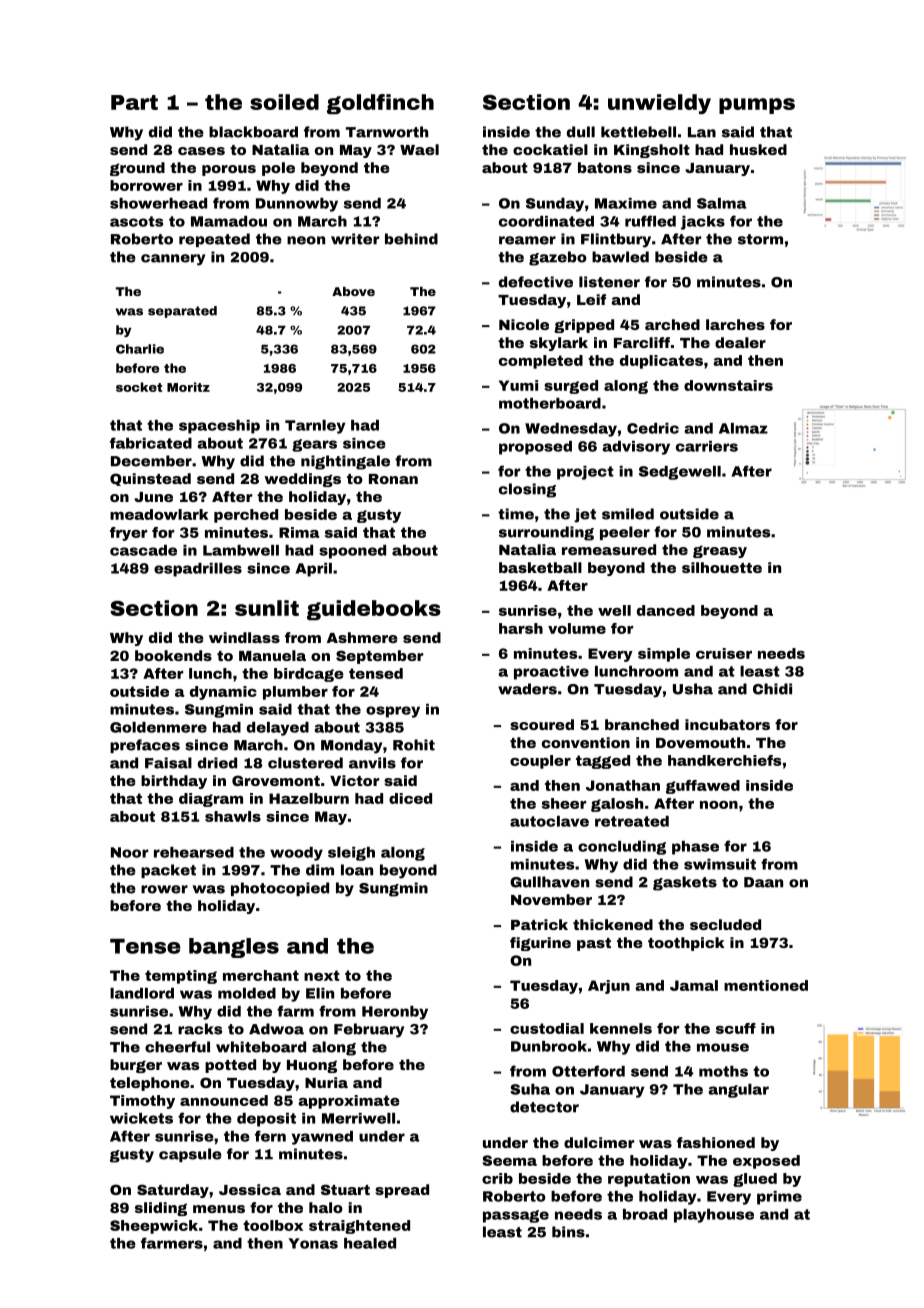 Image resolution: width=924 pixels, height=1308 pixels. I want to click on goldfinch, so click(380, 104).
